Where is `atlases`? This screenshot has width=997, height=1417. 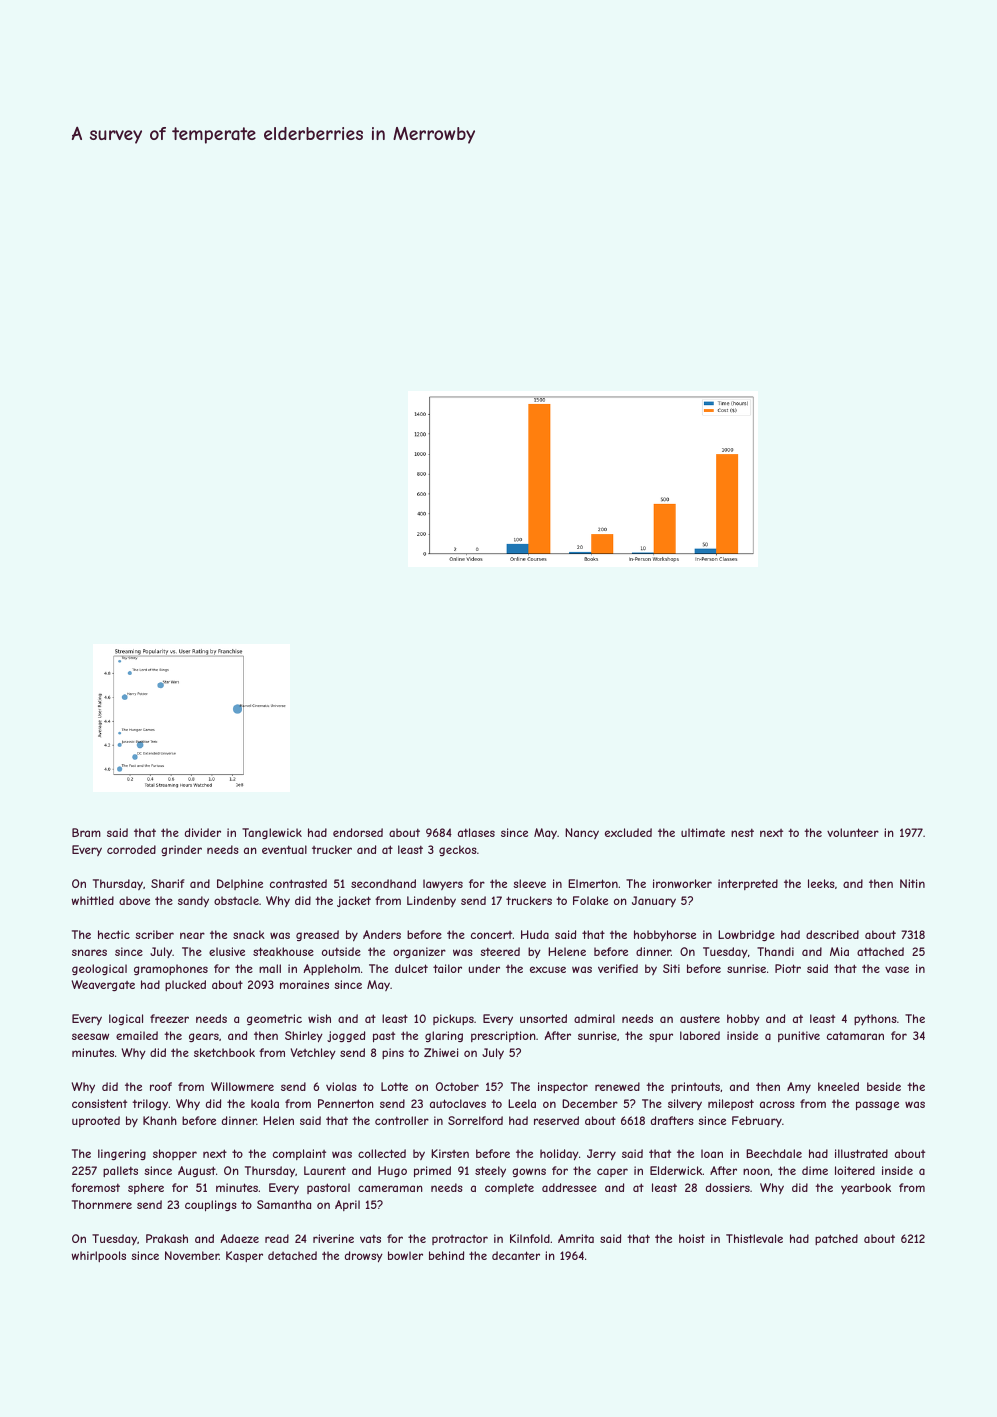
atlases is located at coordinates (476, 832).
